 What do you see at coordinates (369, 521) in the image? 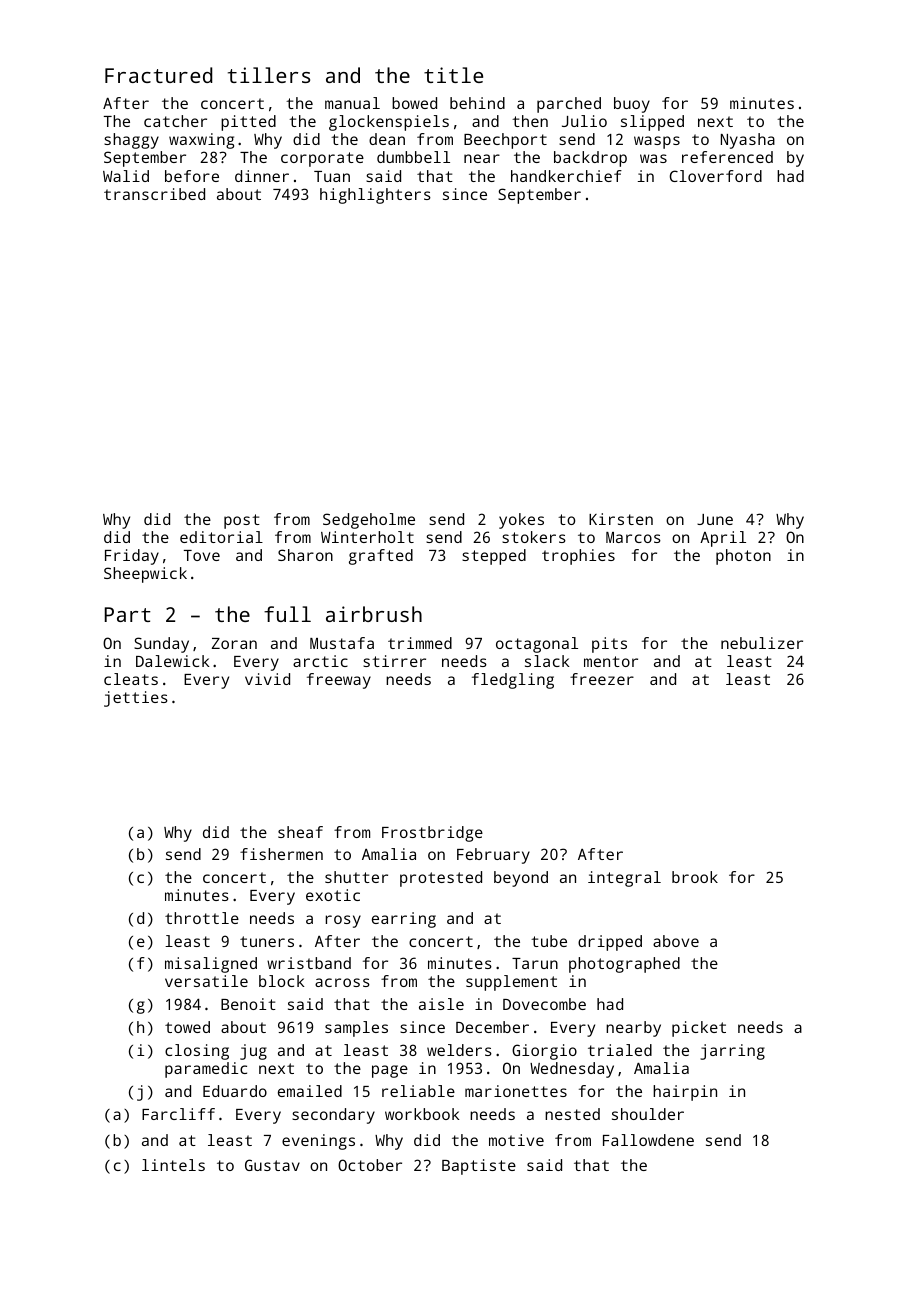
I see `Sedgeholme` at bounding box center [369, 521].
